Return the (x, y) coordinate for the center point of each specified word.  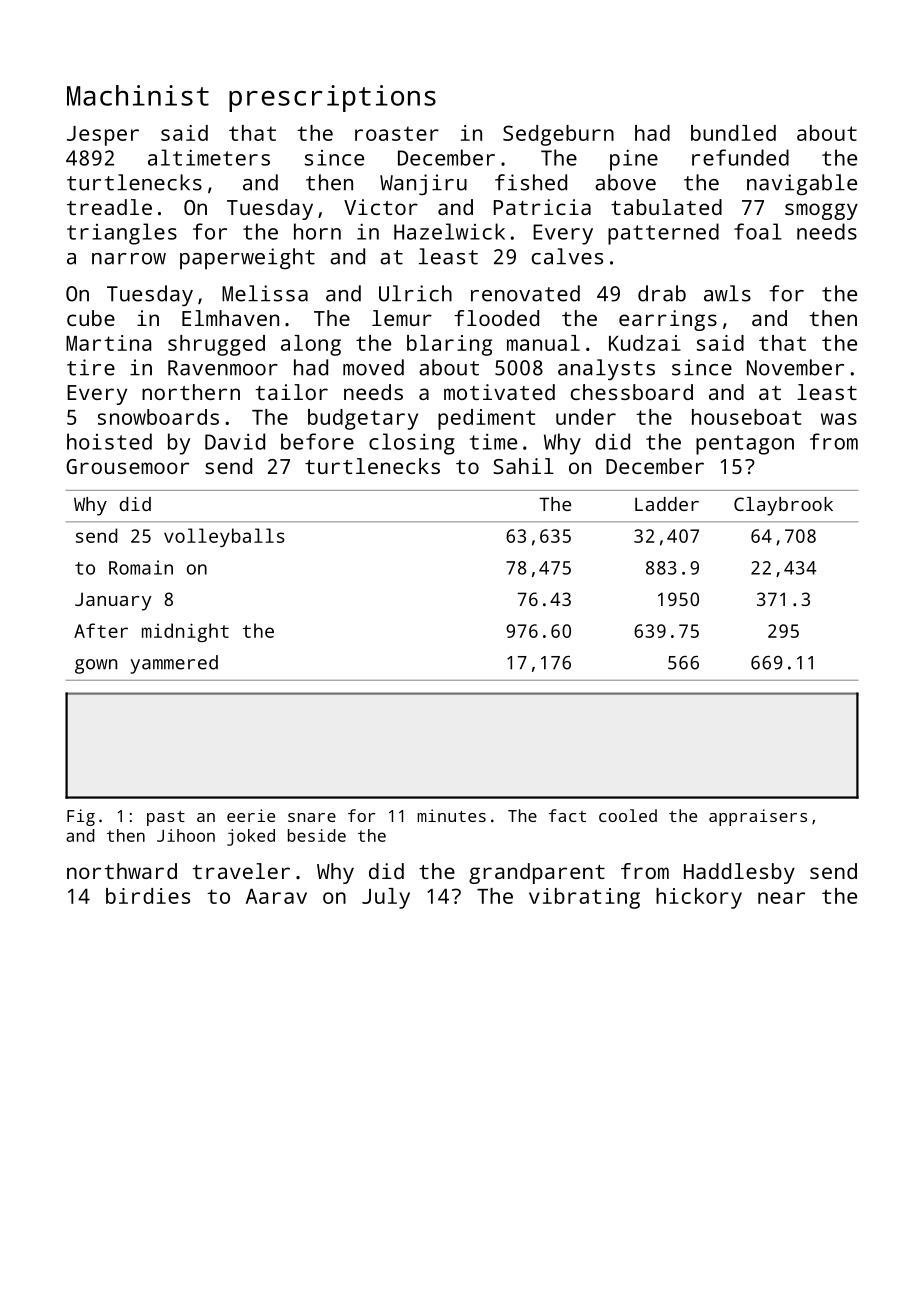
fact (567, 815)
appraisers (758, 817)
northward (122, 871)
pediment (486, 419)
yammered (174, 664)
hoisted (109, 441)
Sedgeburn (558, 135)
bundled (733, 133)
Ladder (667, 504)
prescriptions (332, 98)
